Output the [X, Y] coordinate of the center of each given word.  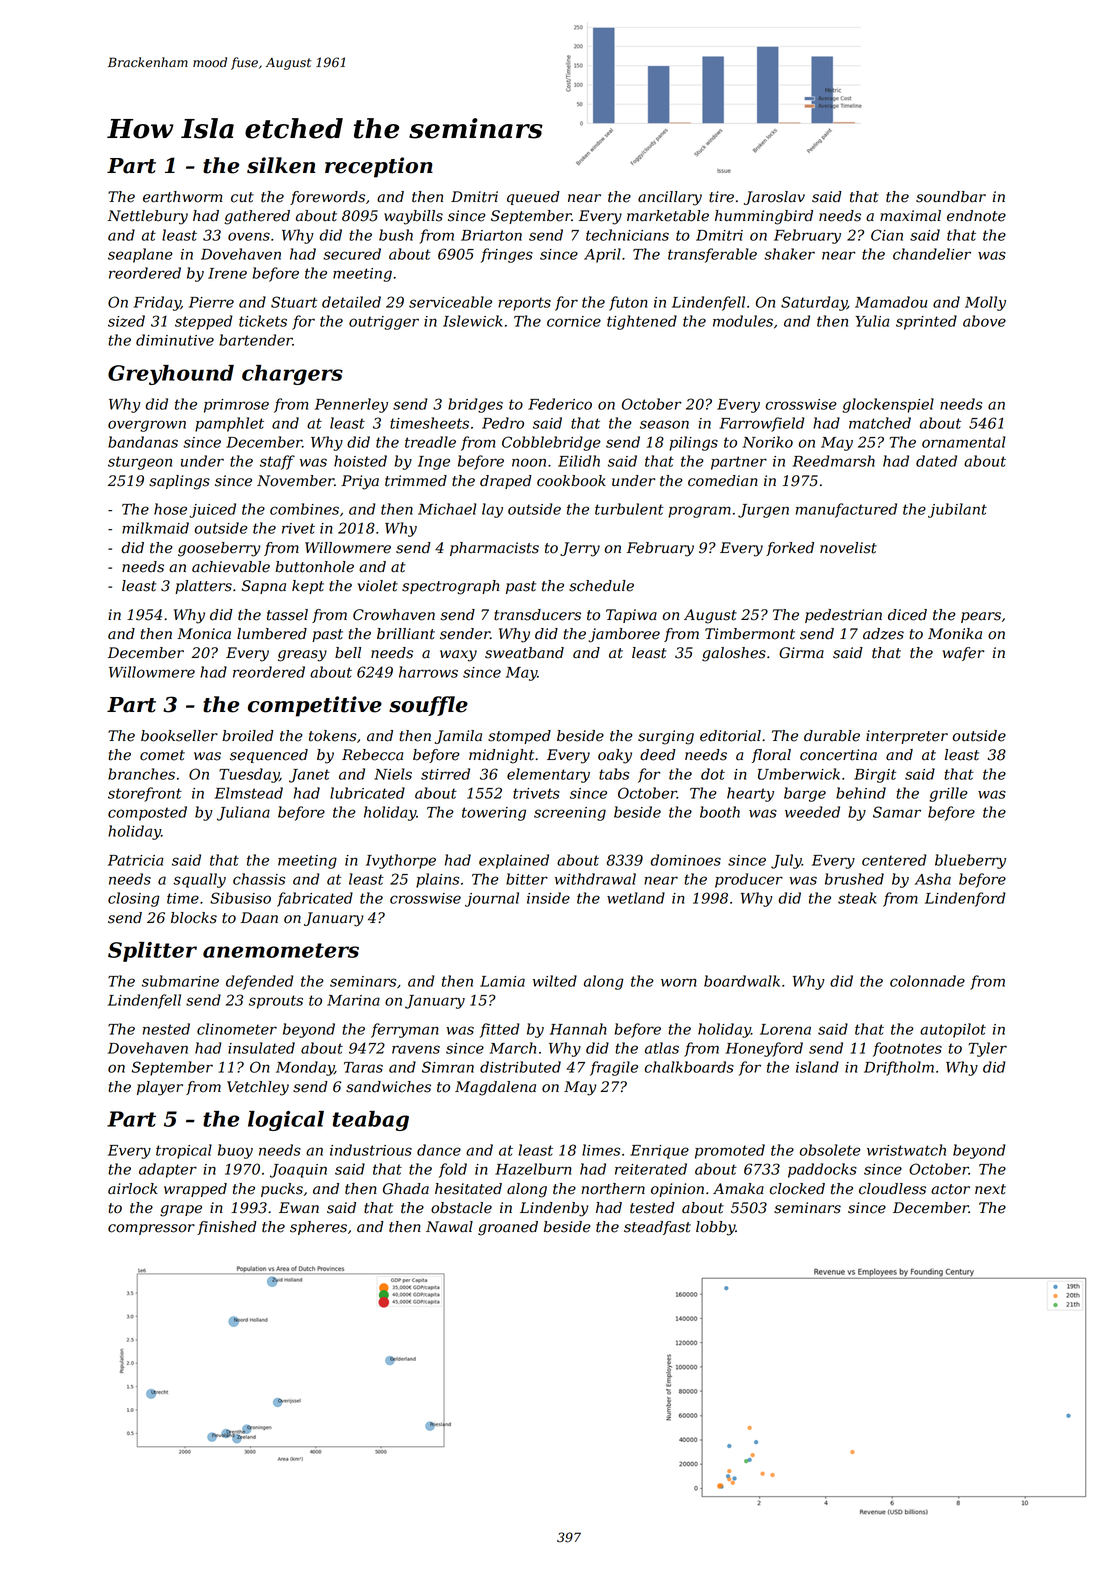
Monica [204, 634]
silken [281, 165]
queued [533, 198]
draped [506, 482]
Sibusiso [240, 898]
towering [494, 814]
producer [749, 880]
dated [936, 461]
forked [790, 549]
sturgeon [140, 463]
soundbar [951, 197]
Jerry [580, 549]
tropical [184, 1151]
